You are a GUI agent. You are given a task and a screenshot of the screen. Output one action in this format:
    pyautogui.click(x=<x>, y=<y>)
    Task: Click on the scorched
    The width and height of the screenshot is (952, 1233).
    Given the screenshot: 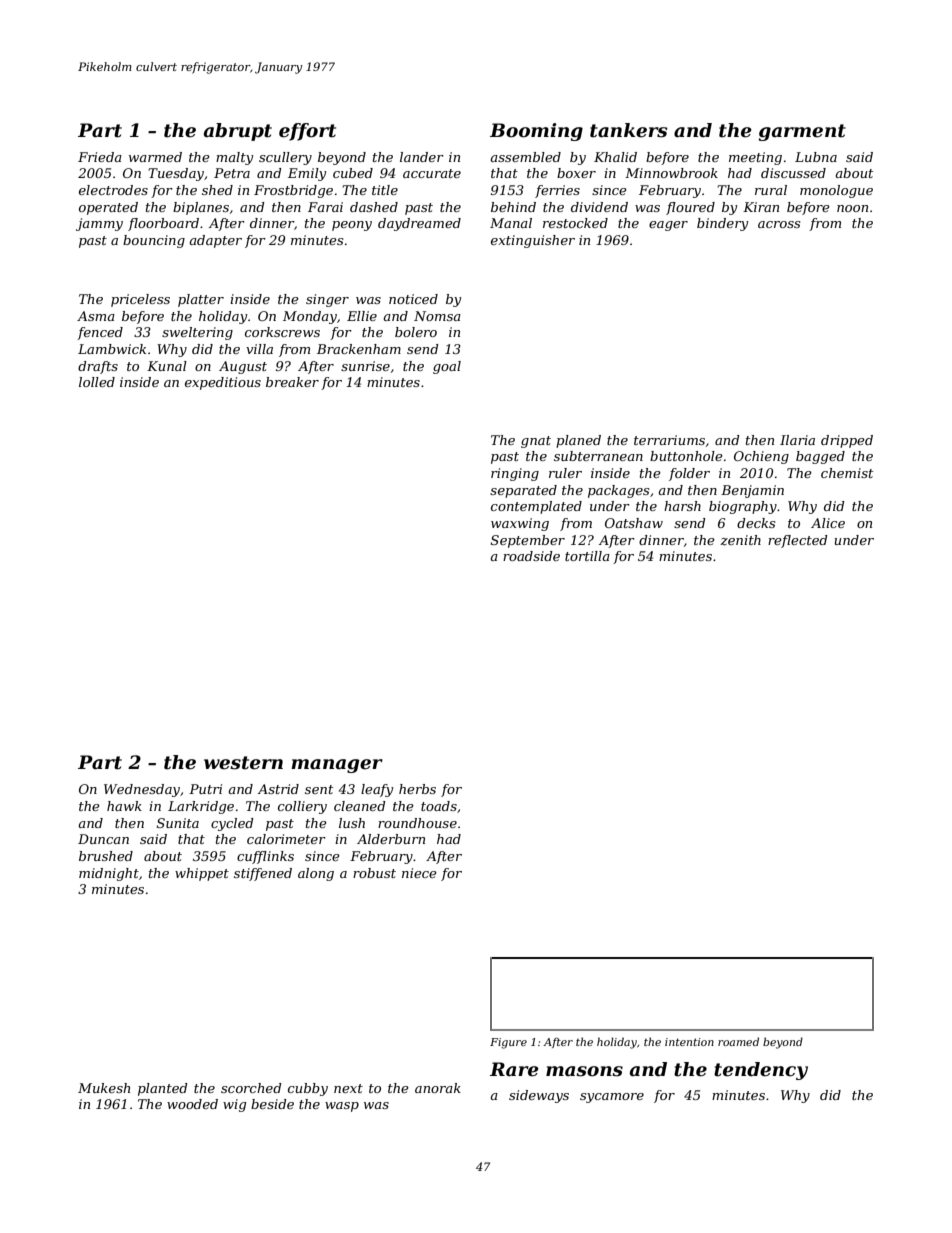 What is the action you would take?
    pyautogui.click(x=251, y=1088)
